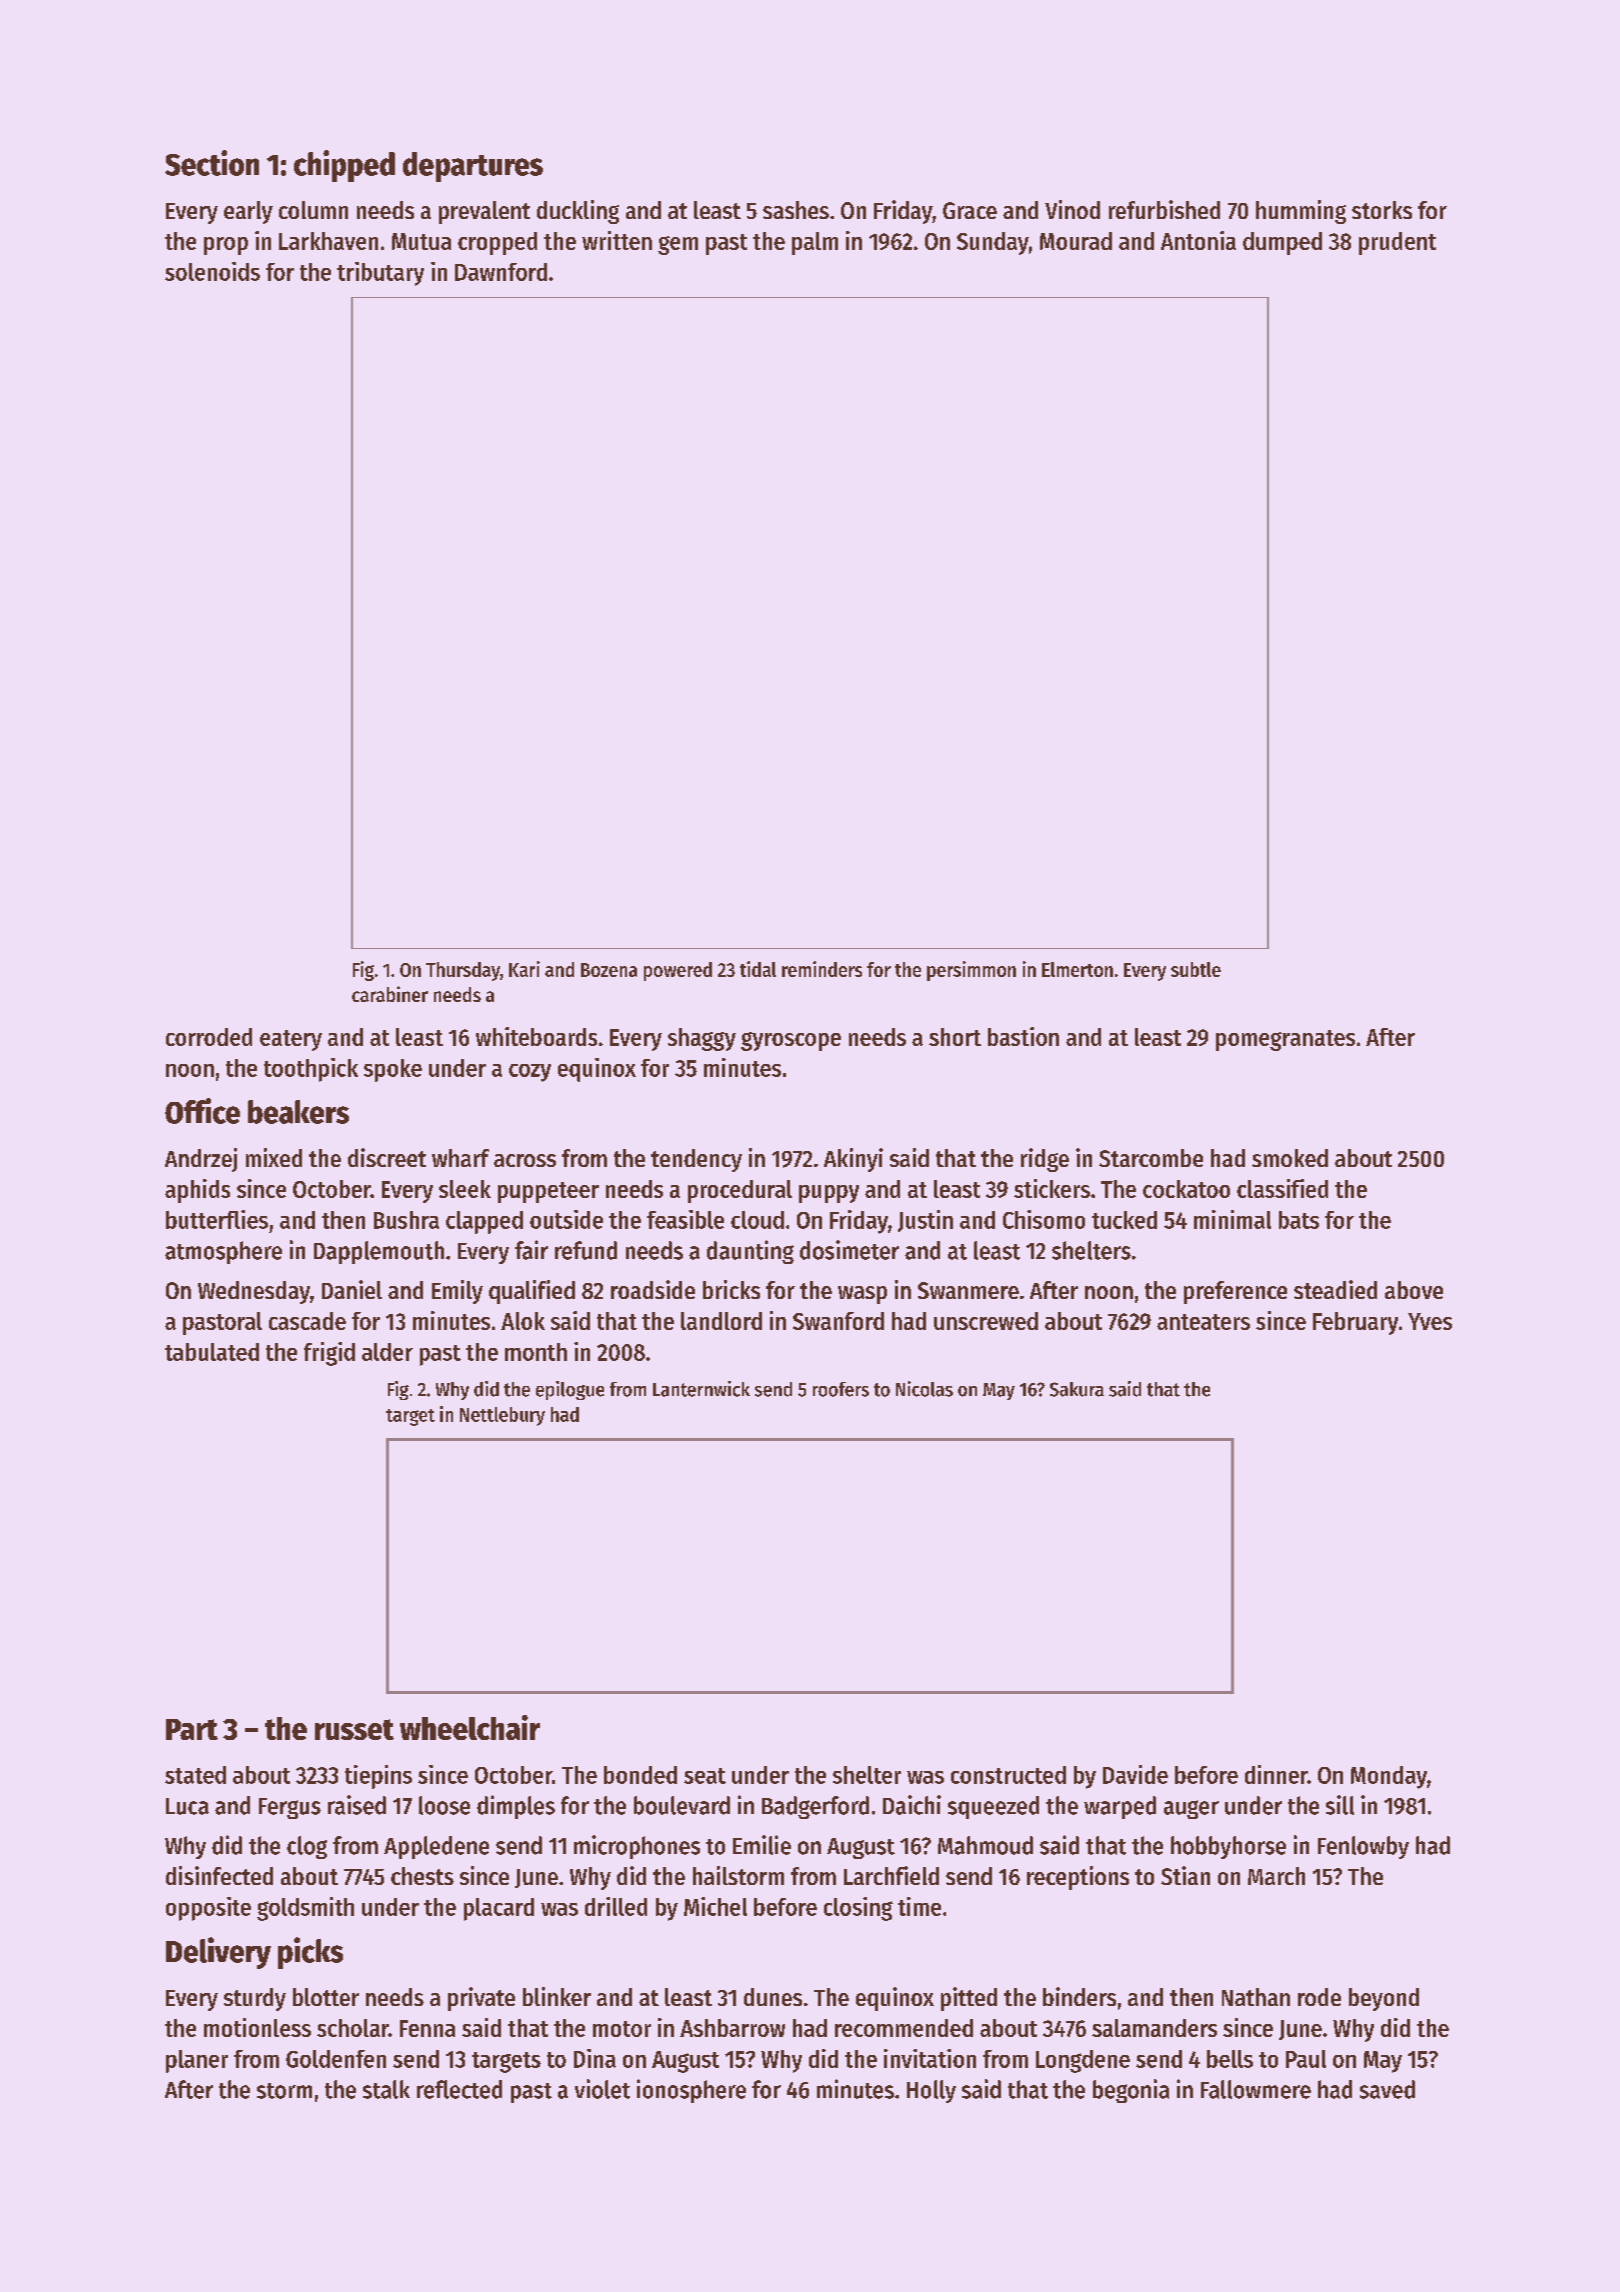 This screenshot has width=1620, height=2292. Describe the element at coordinates (291, 1040) in the screenshot. I see `eatery` at that location.
